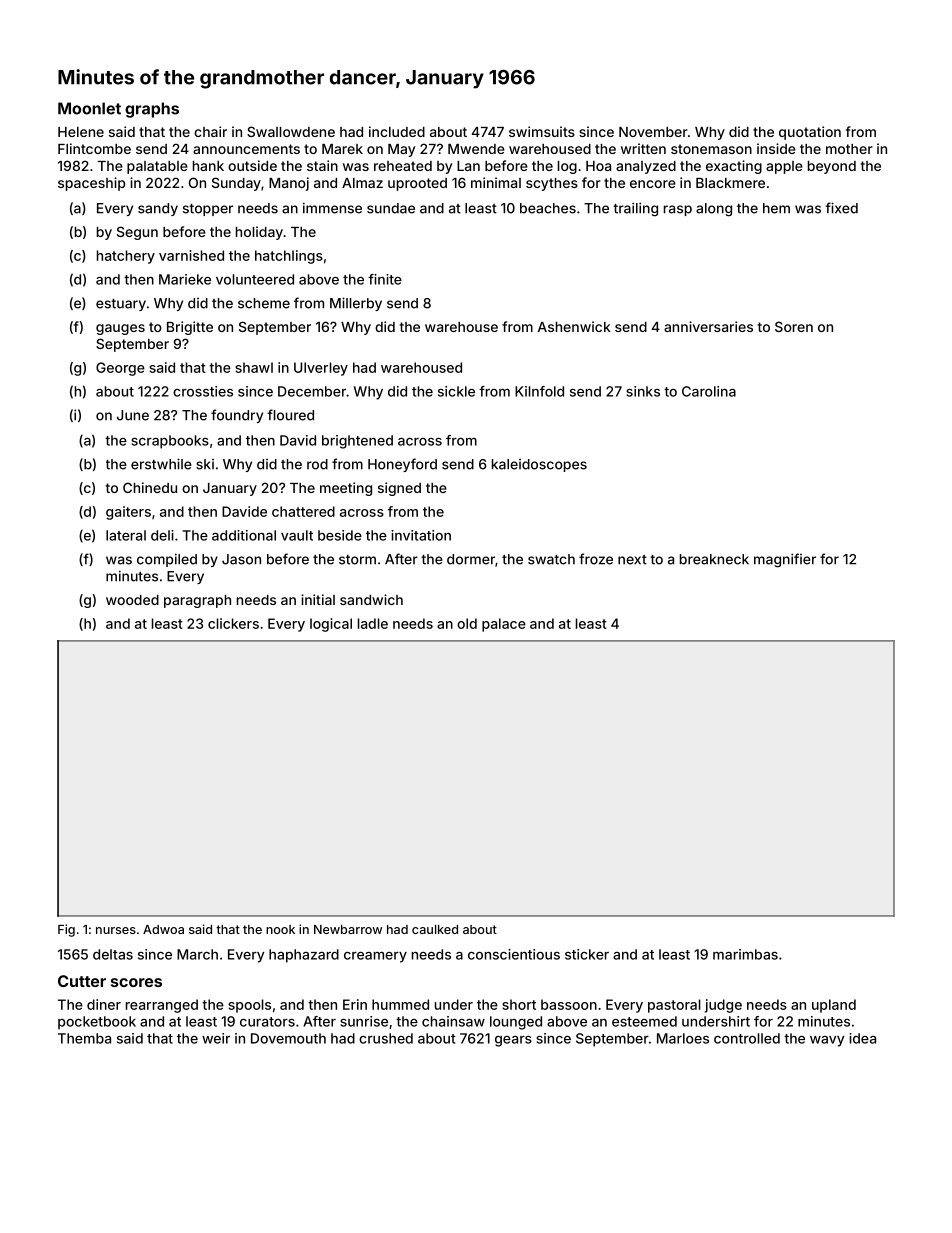 Image resolution: width=952 pixels, height=1233 pixels. I want to click on froze, so click(596, 559).
